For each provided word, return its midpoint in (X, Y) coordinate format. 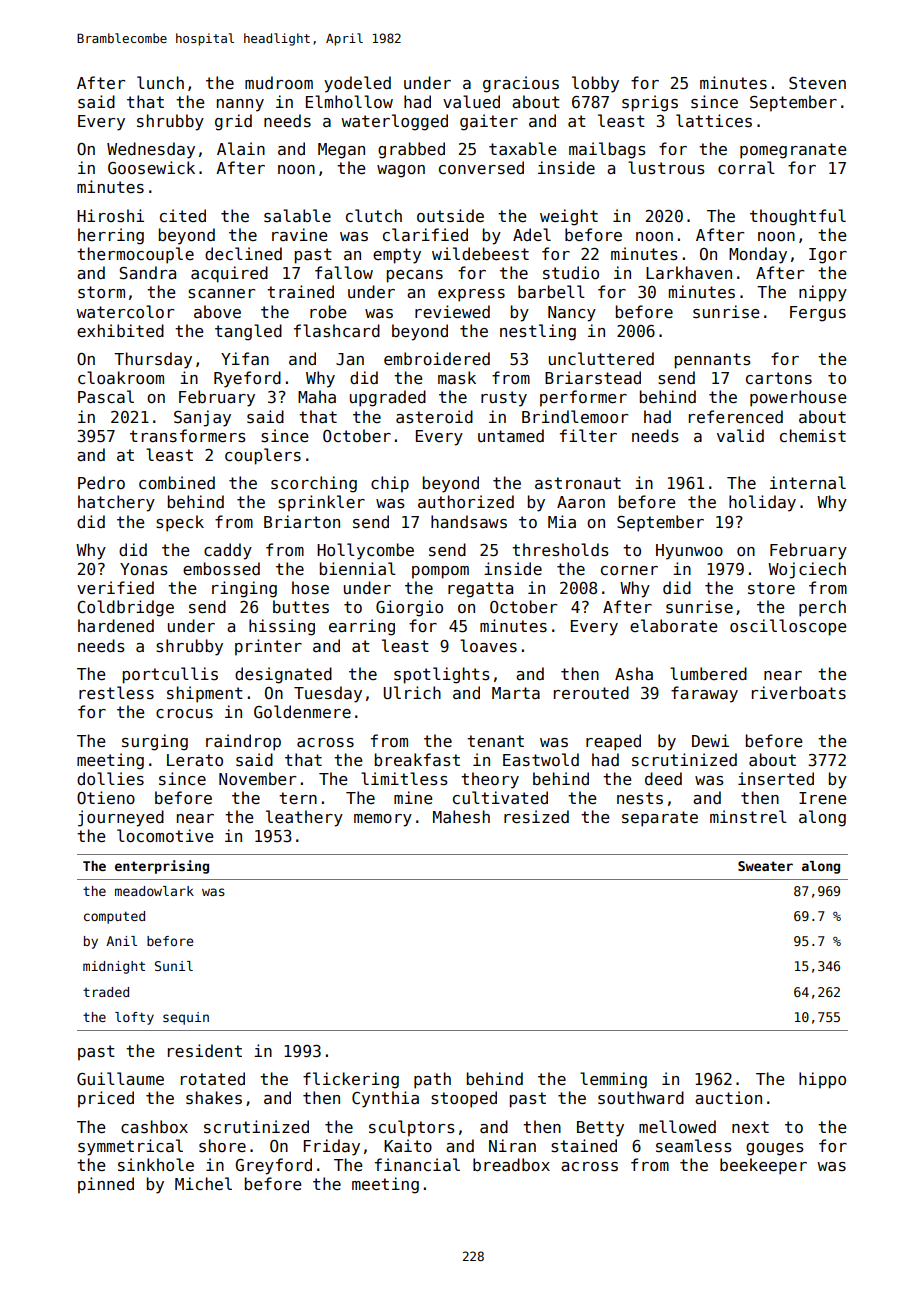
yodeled (357, 84)
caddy (228, 551)
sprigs (650, 103)
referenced (736, 416)
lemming (613, 1080)
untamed (511, 435)
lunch (160, 82)
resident (205, 1051)
